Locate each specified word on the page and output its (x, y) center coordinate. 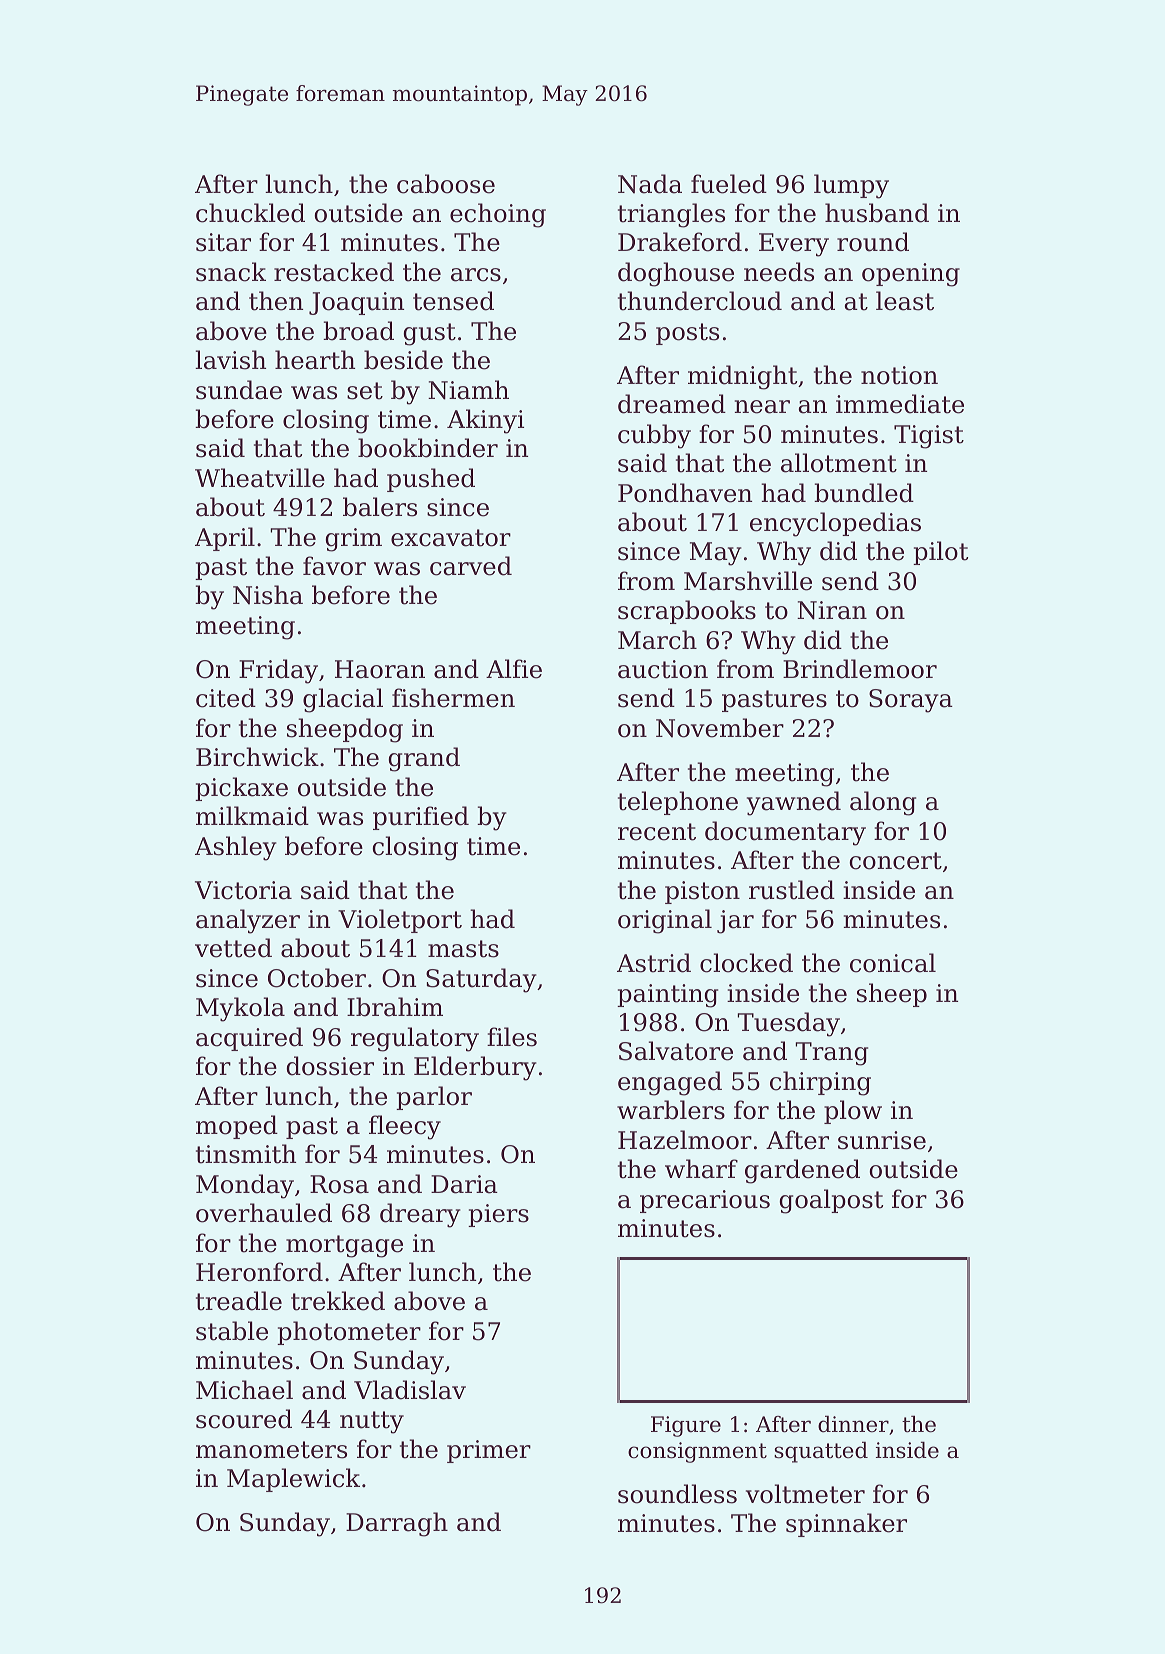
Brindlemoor (860, 669)
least (905, 301)
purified (421, 818)
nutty (372, 1422)
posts (687, 334)
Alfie (514, 669)
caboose (446, 184)
